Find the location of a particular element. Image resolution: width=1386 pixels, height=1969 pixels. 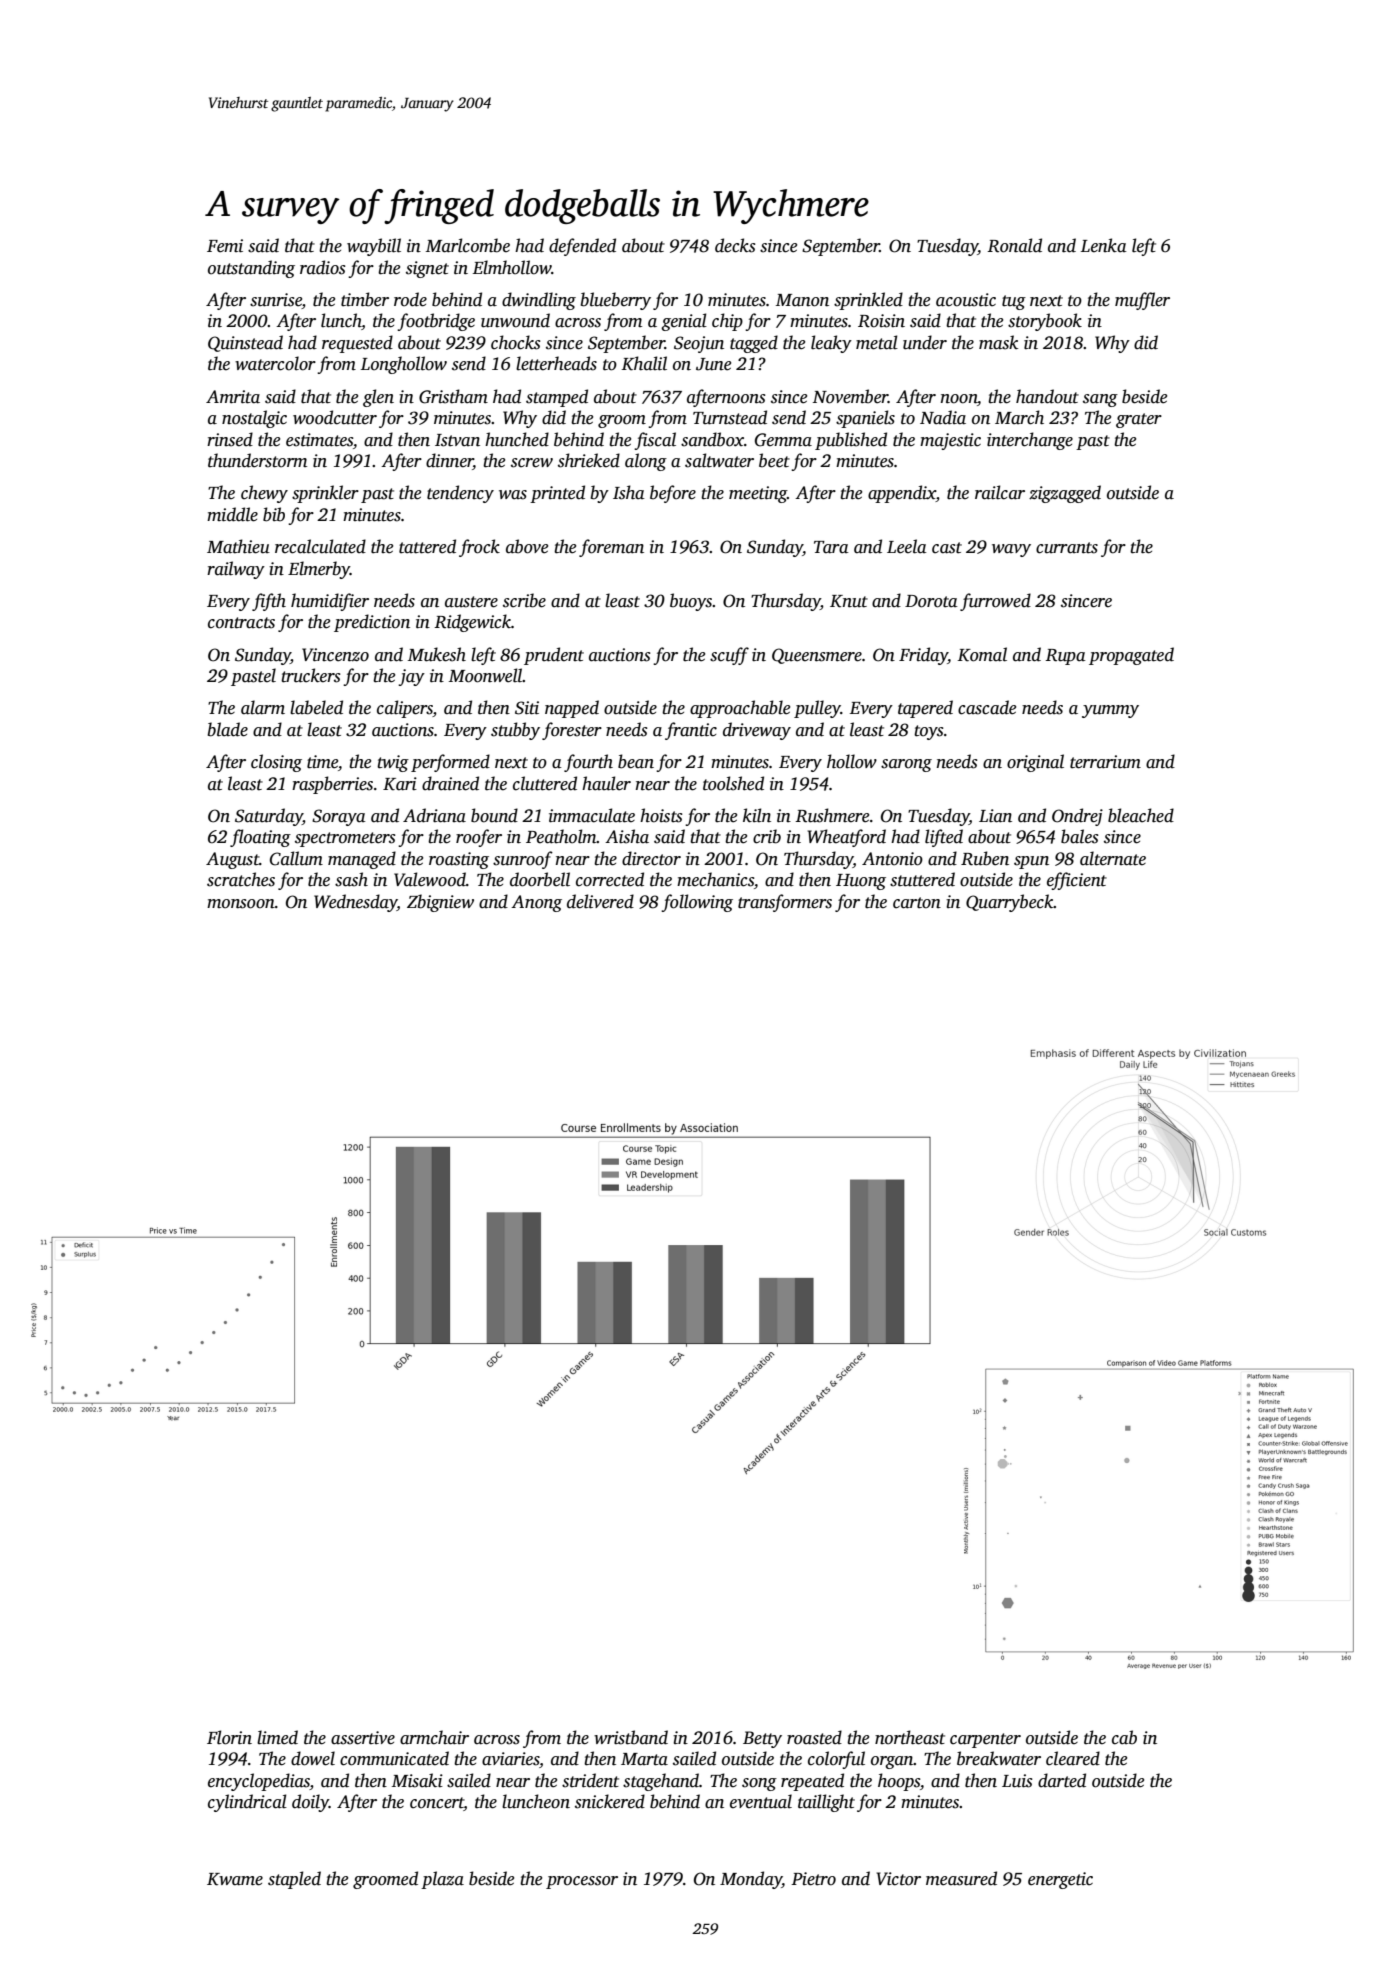

wristband is located at coordinates (631, 1737).
